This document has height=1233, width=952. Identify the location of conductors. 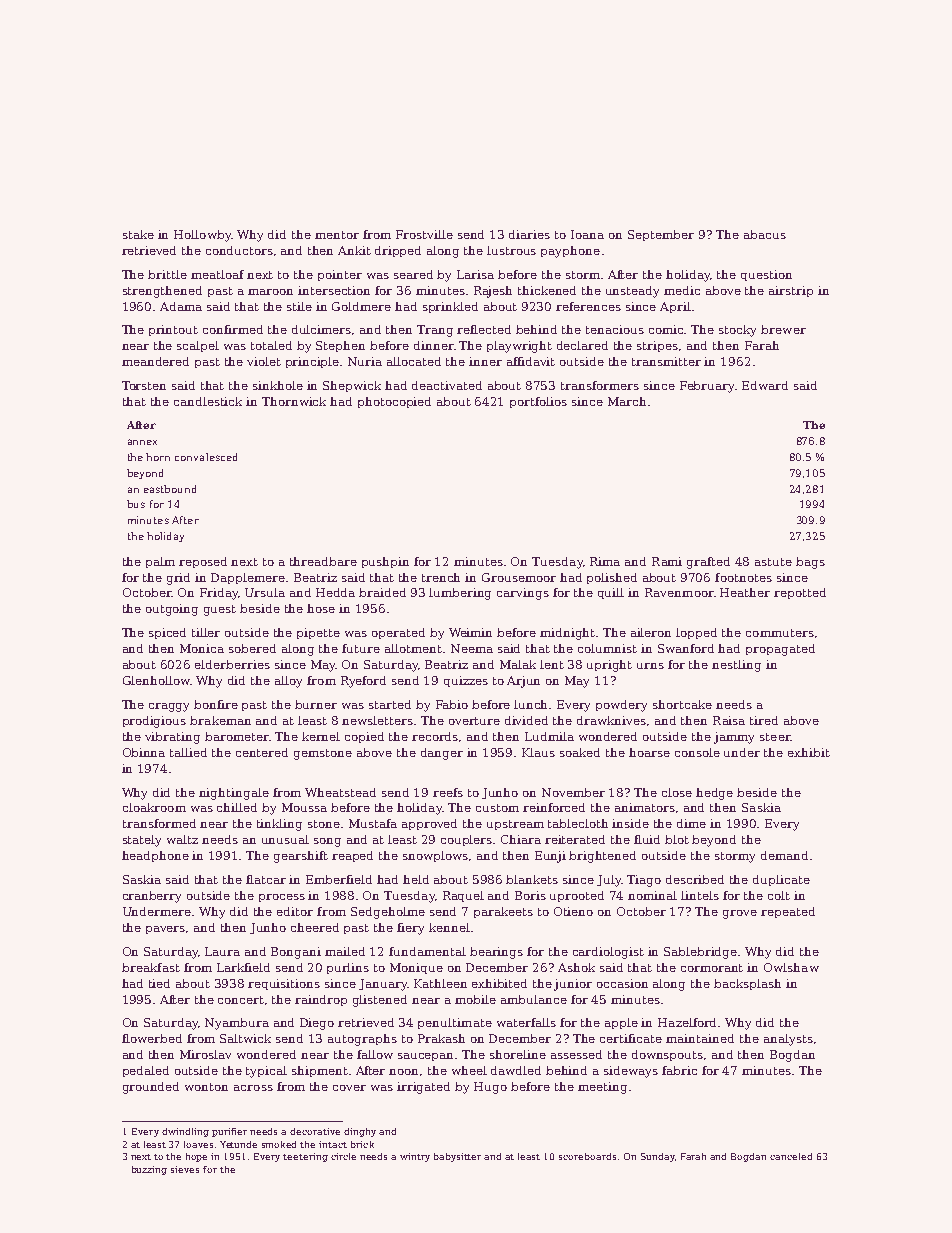
(239, 250).
